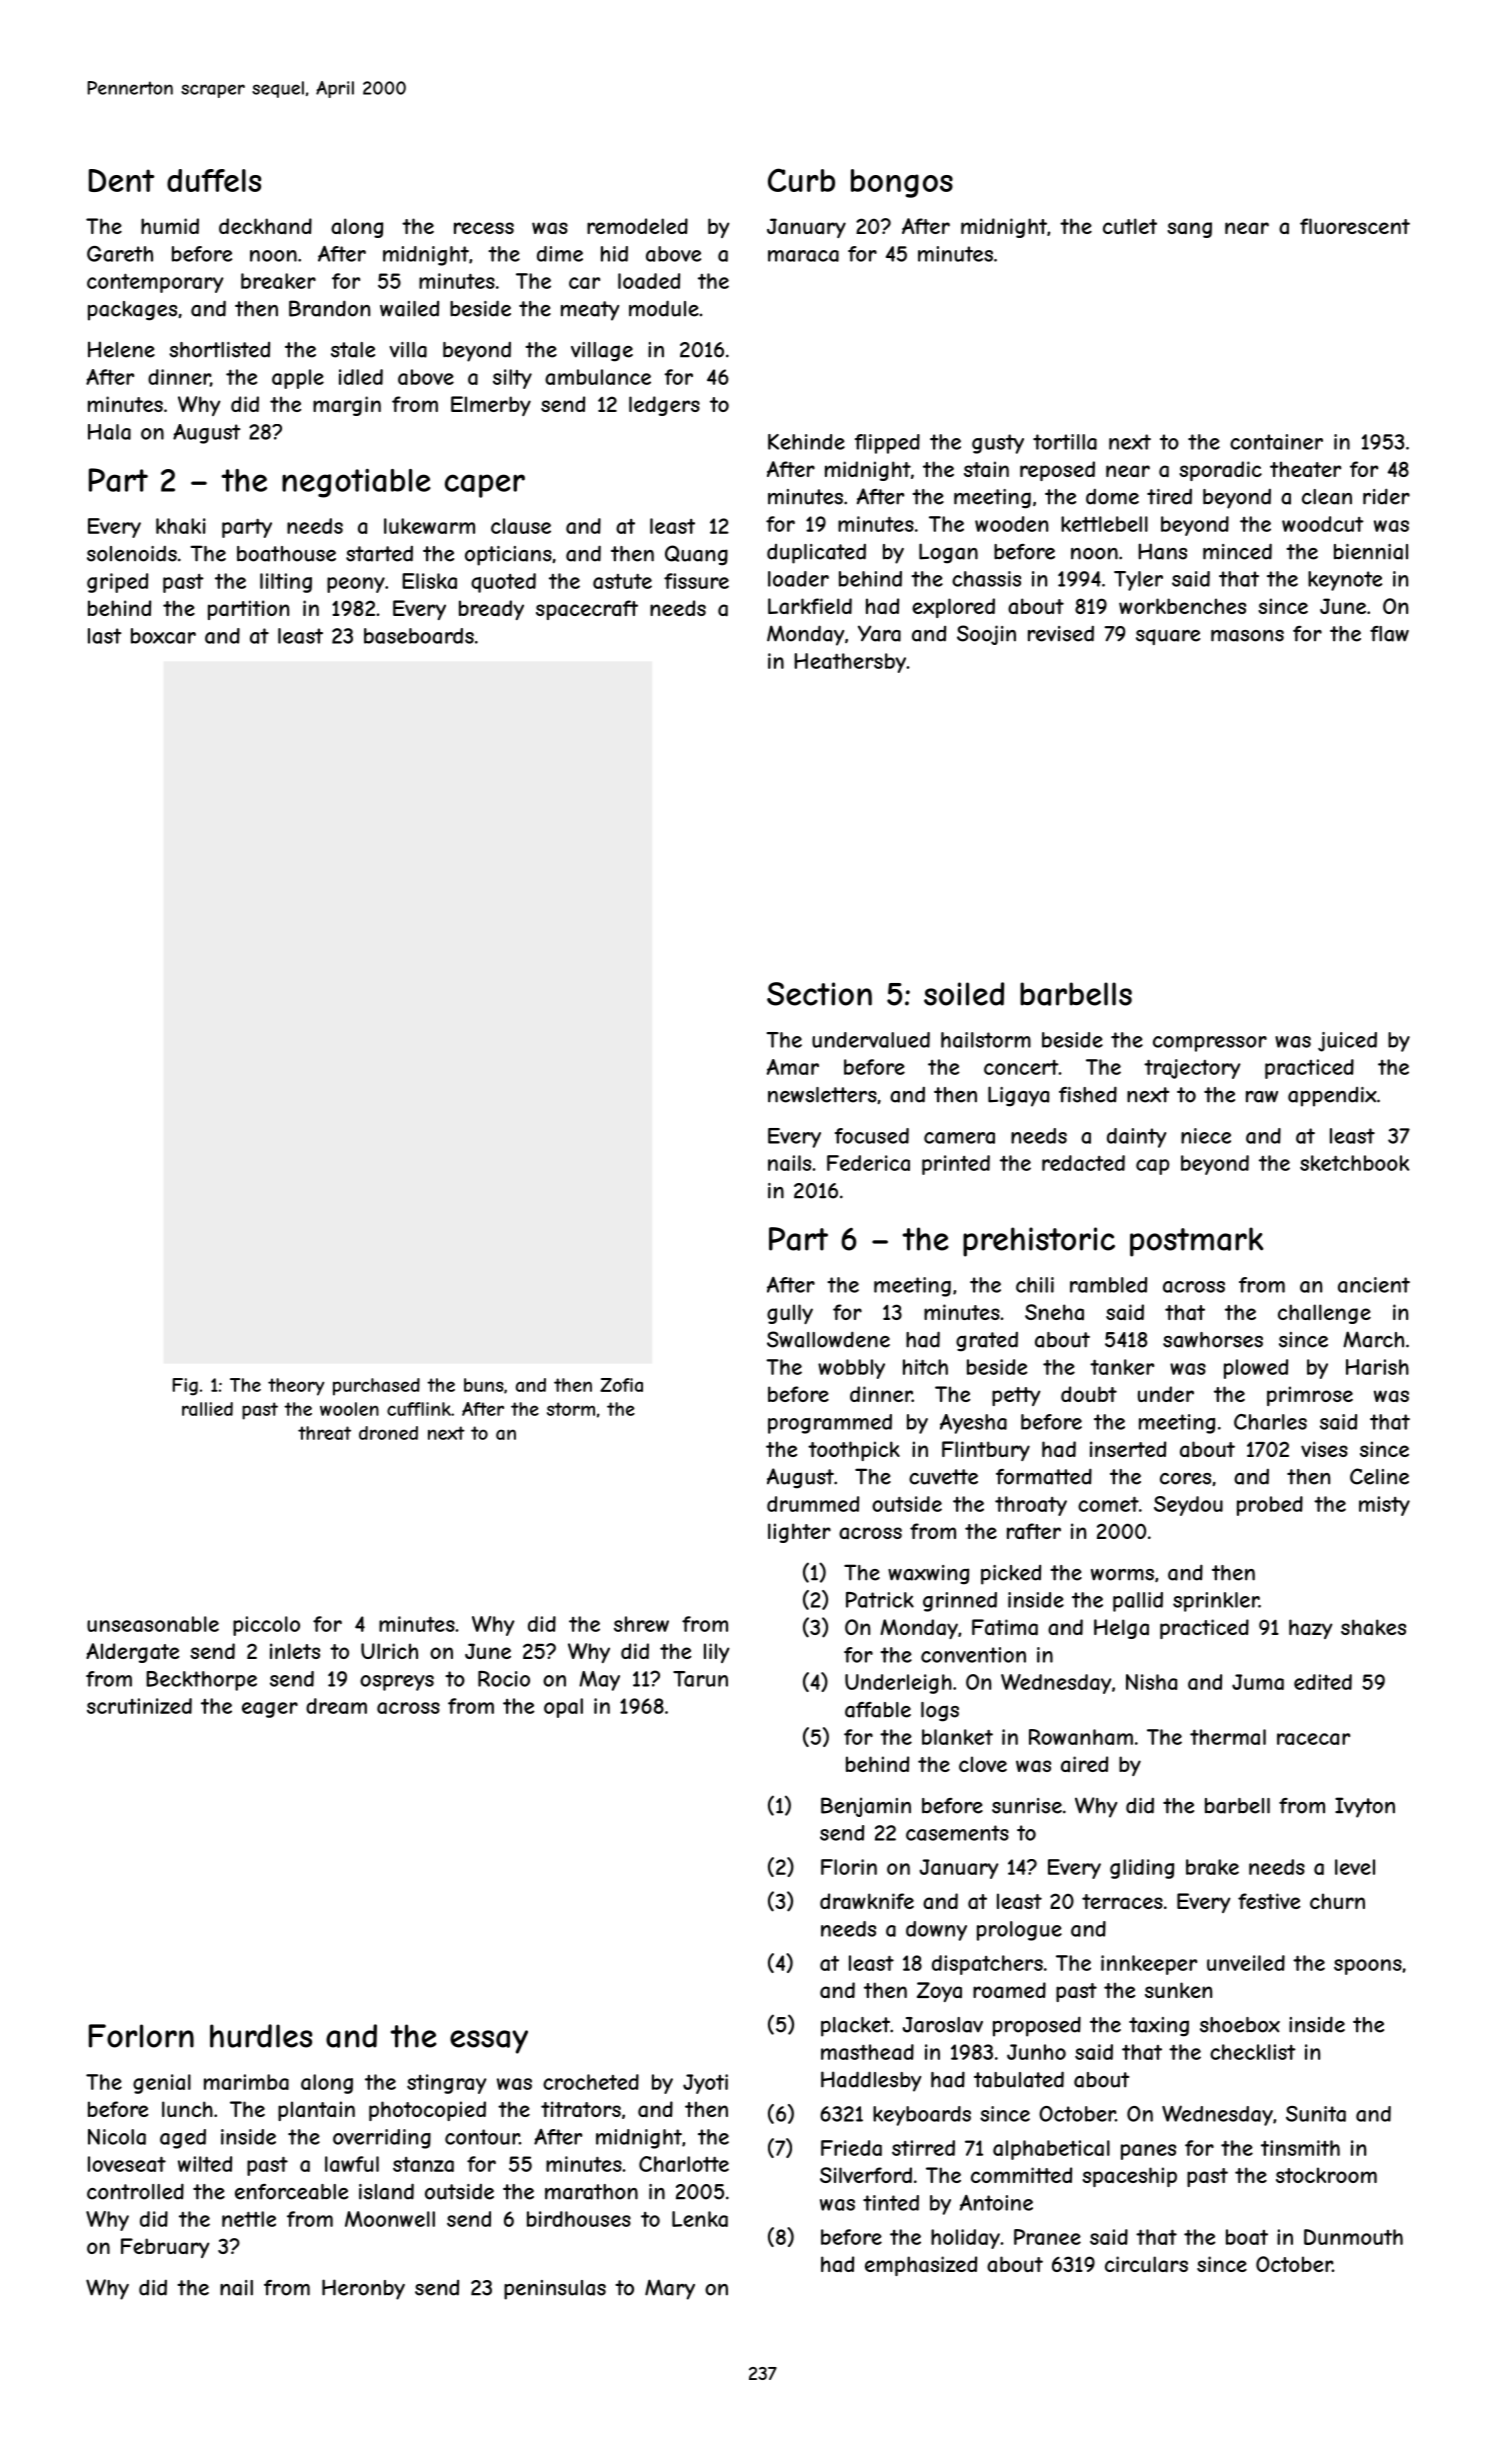 This document has width=1496, height=2464. I want to click on bongos, so click(902, 183).
